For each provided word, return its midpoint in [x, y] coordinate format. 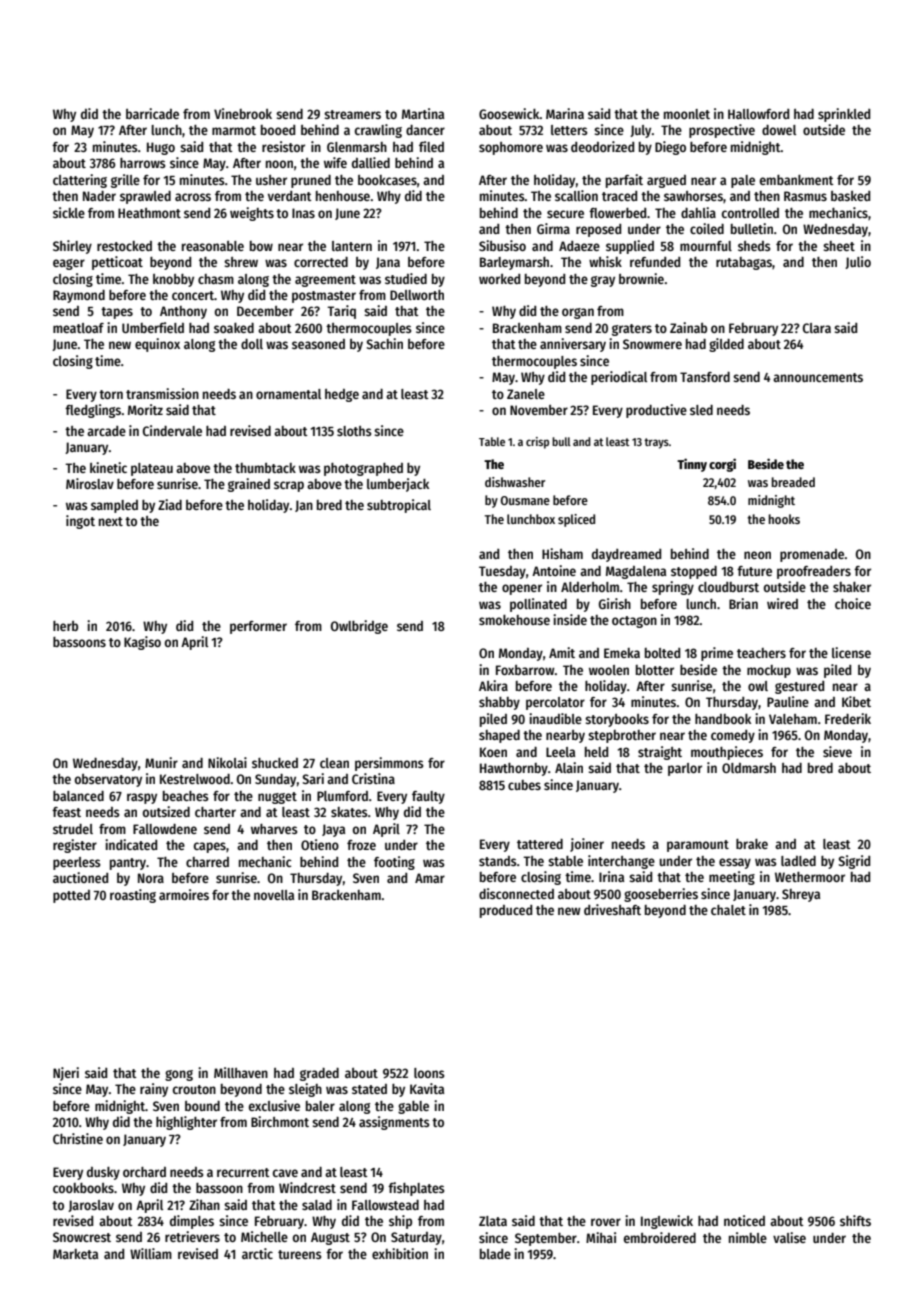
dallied [371, 162]
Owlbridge [359, 627]
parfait [624, 181]
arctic [257, 1253]
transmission [162, 393]
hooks [784, 519]
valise [789, 1237]
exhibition [400, 1253]
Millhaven [241, 1072]
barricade [152, 113]
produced [506, 911]
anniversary [573, 345]
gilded [726, 345]
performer [258, 627]
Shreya [801, 895]
